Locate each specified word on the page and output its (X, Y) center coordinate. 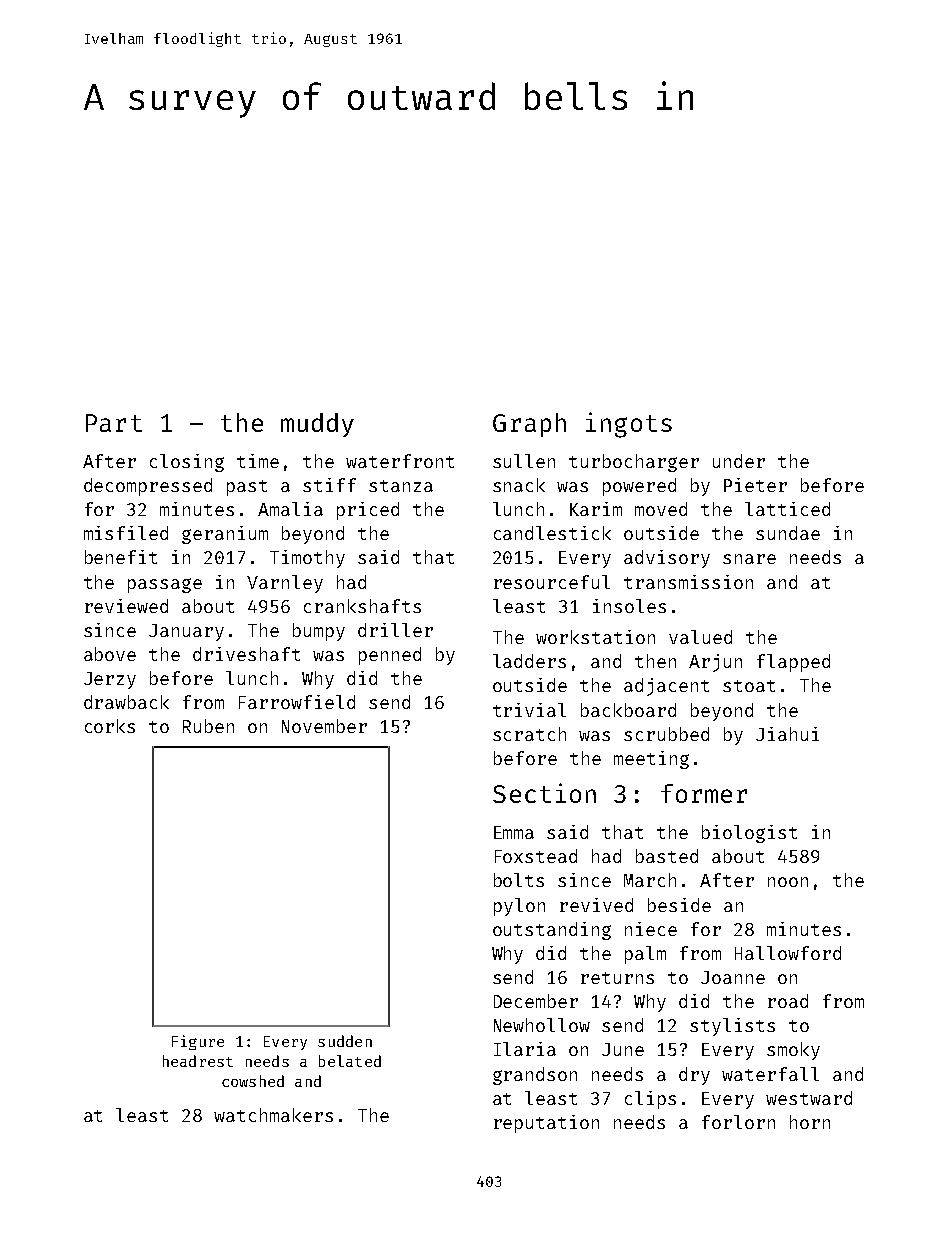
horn (810, 1122)
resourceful (552, 582)
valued (700, 637)
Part (114, 423)
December (536, 1001)
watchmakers (273, 1115)
